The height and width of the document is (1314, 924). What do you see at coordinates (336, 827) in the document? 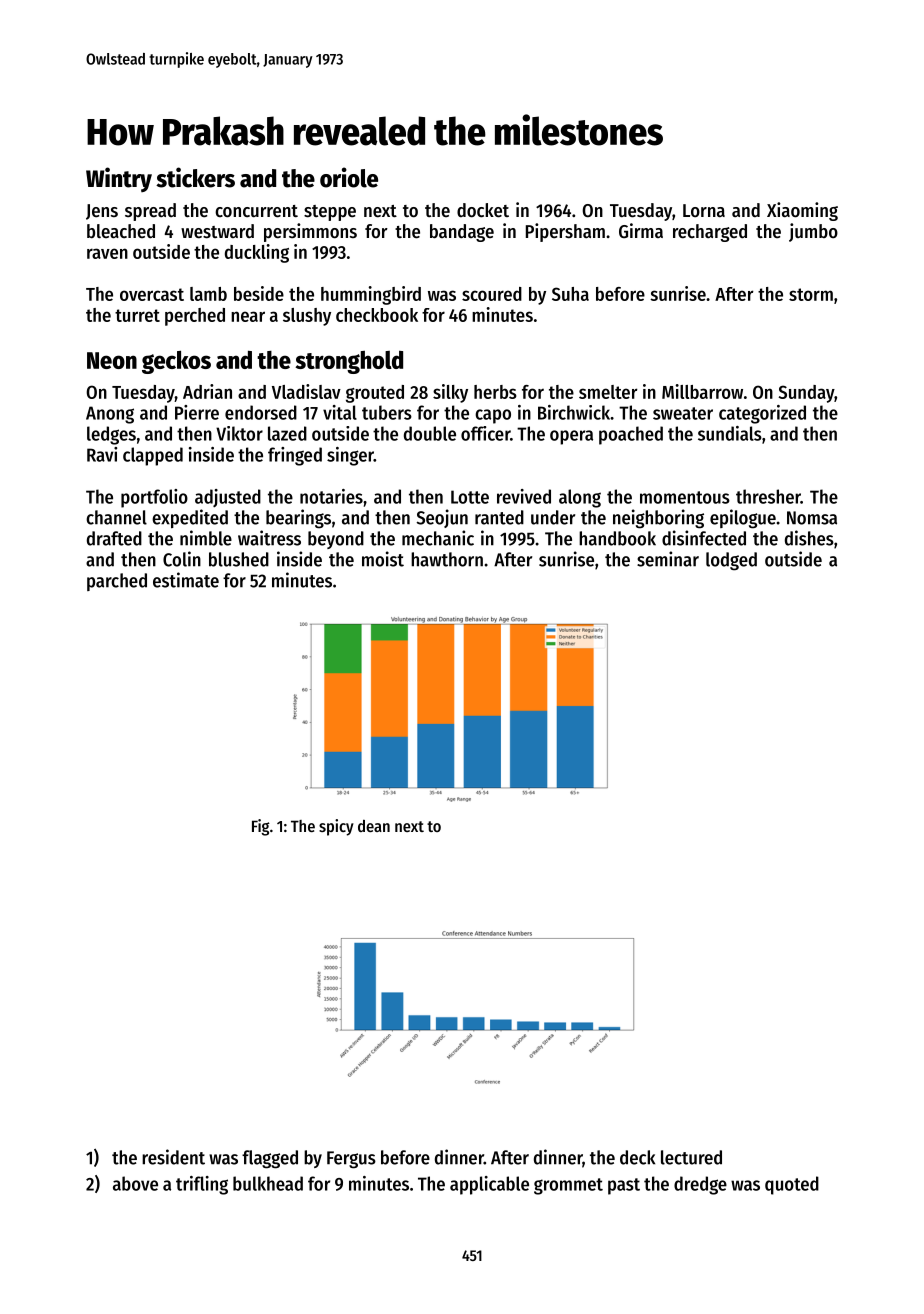
I see `spicy` at bounding box center [336, 827].
